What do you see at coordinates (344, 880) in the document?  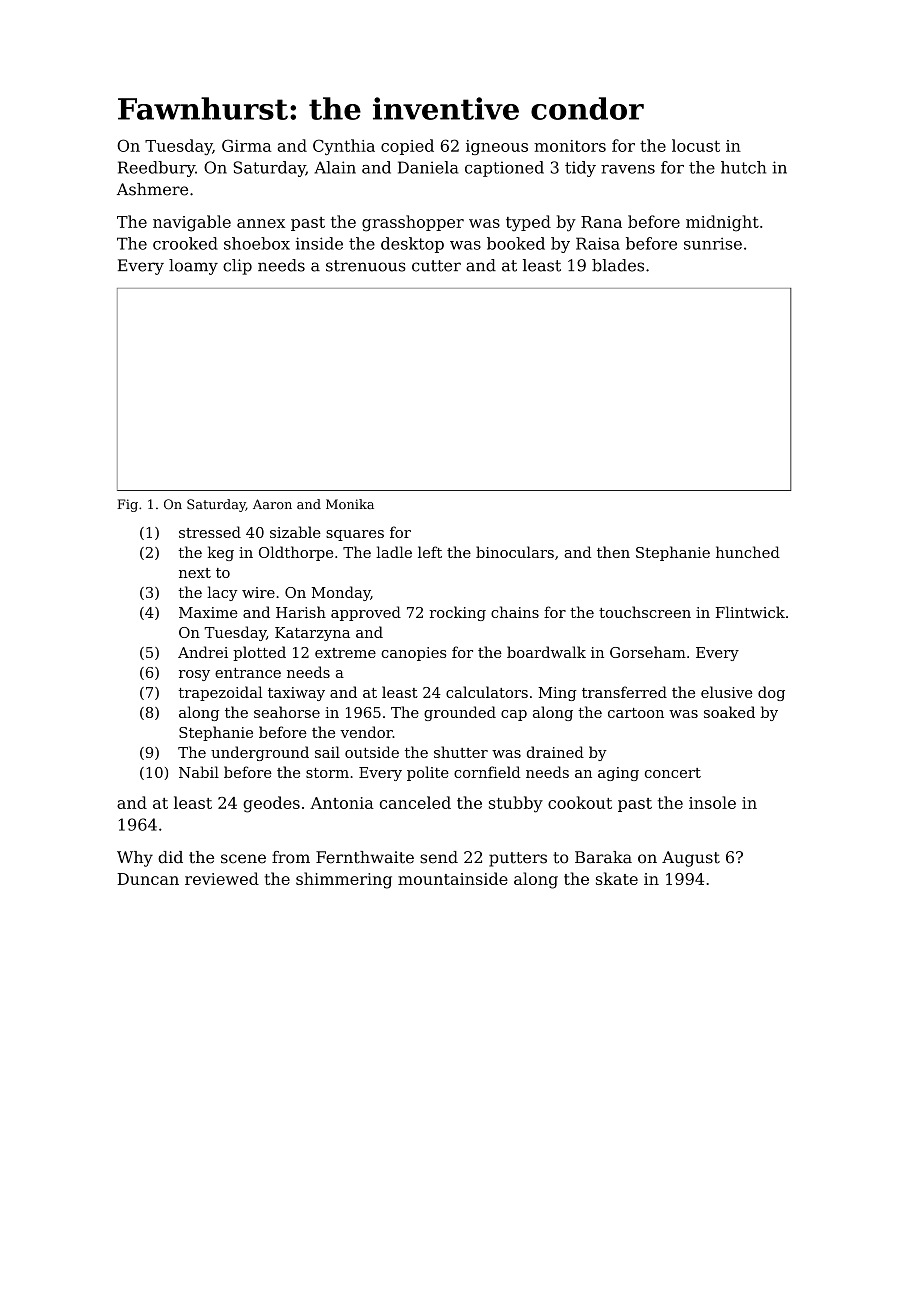 I see `shimmering` at bounding box center [344, 880].
